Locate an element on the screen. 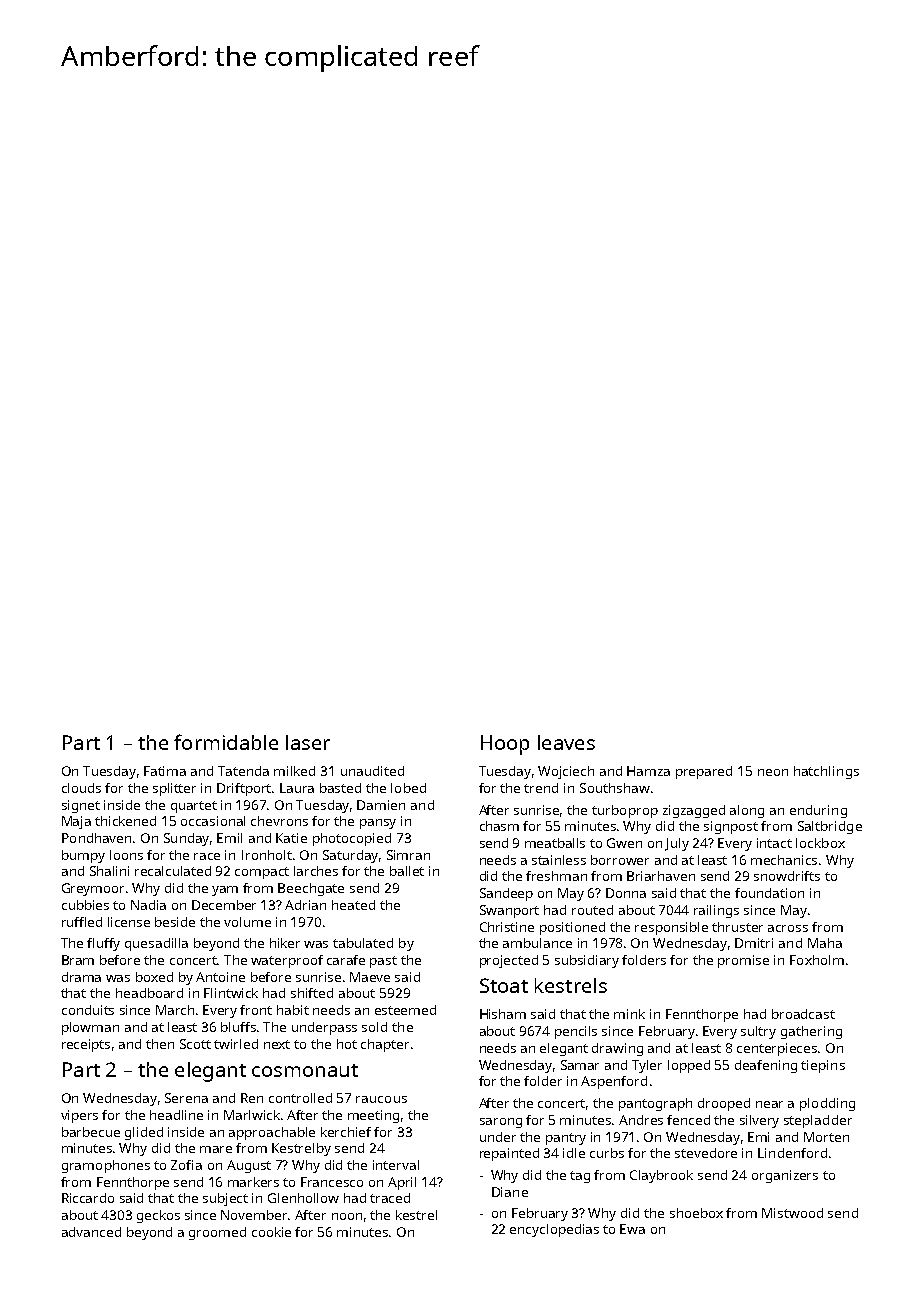 The height and width of the screenshot is (1308, 924). shoebox is located at coordinates (696, 1213).
